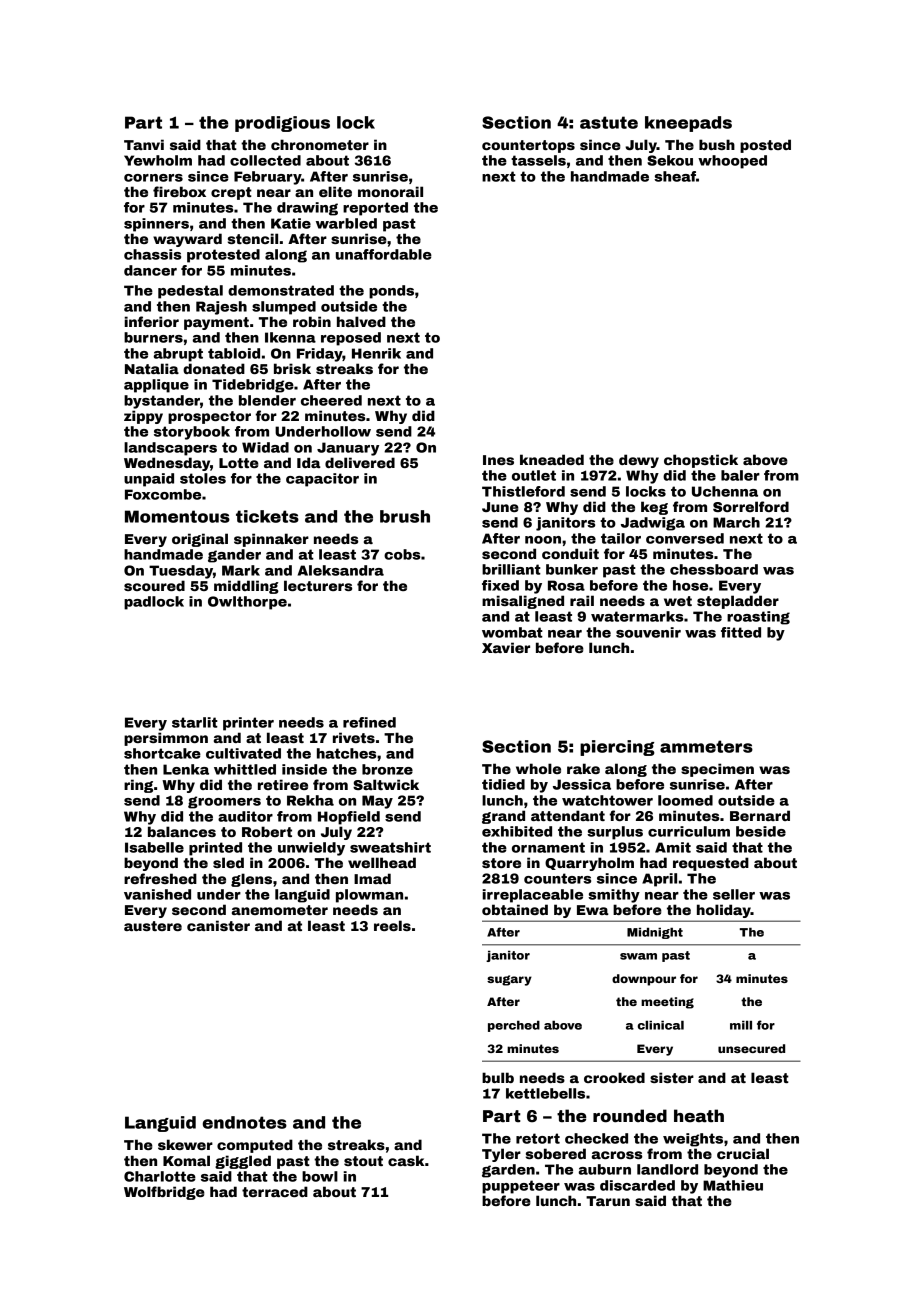  What do you see at coordinates (717, 770) in the screenshot?
I see `specimen` at bounding box center [717, 770].
